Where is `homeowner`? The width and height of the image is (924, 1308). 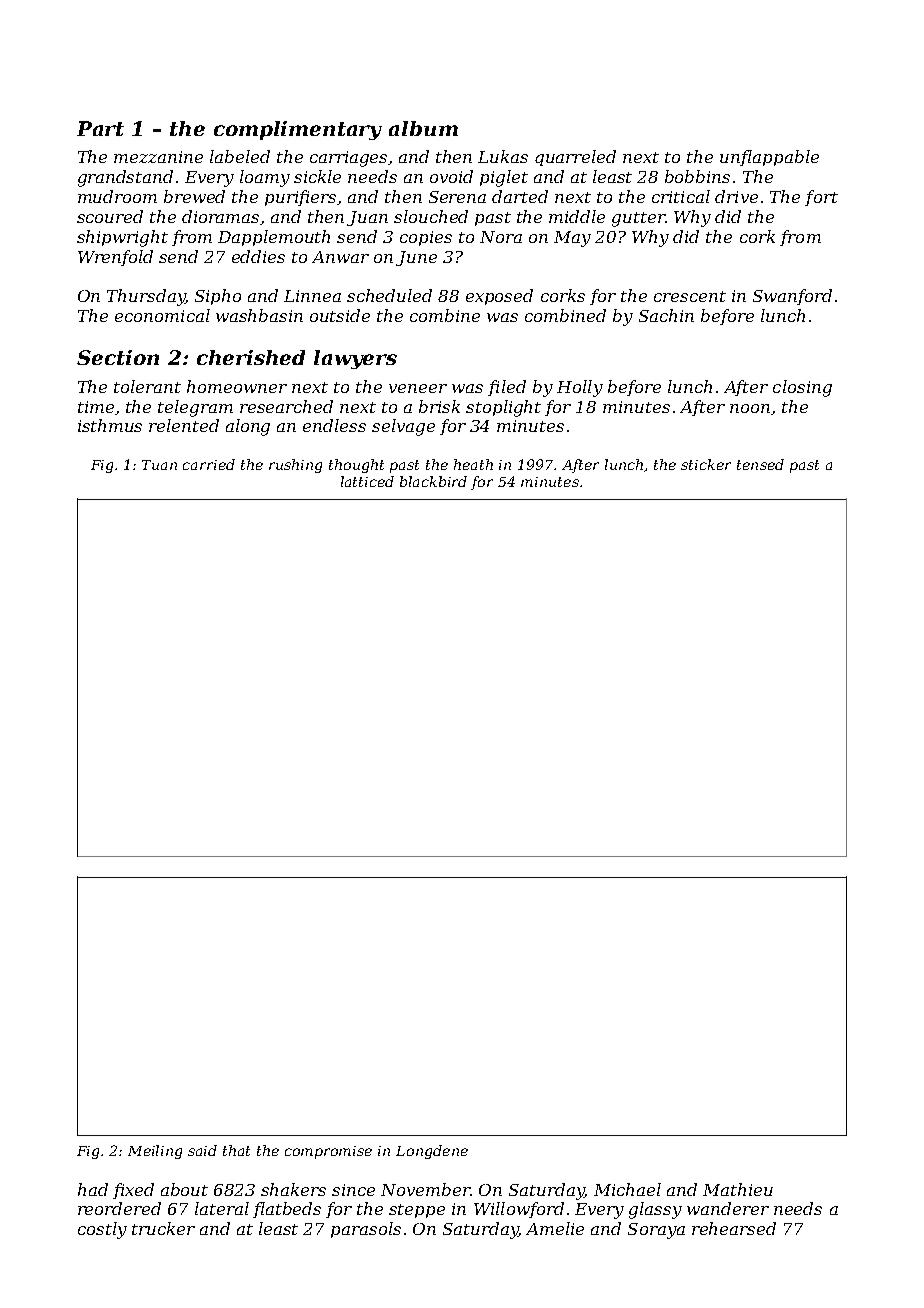 homeowner is located at coordinates (237, 386).
